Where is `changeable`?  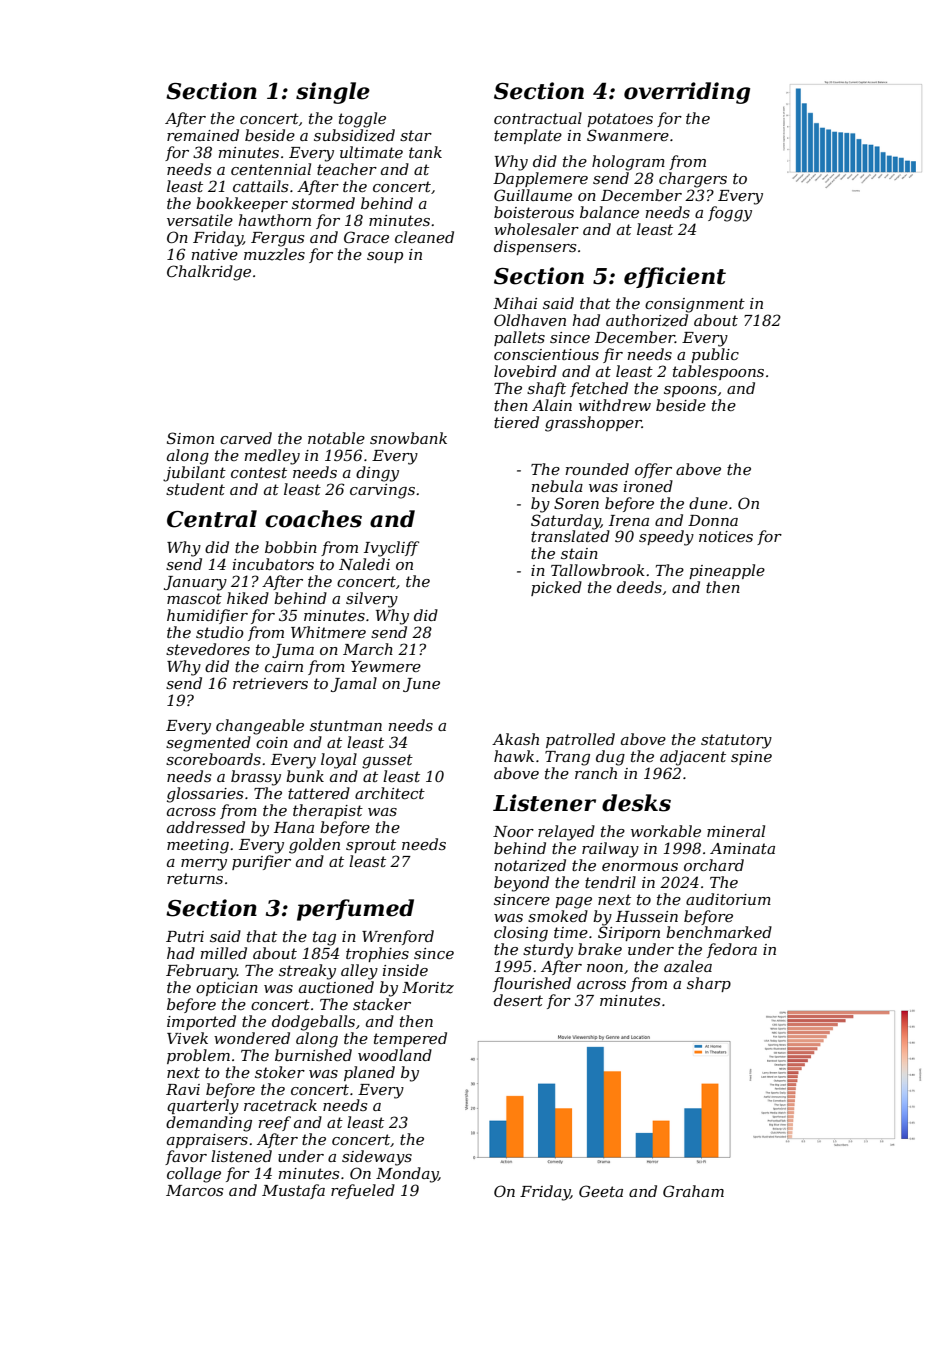 changeable is located at coordinates (260, 727).
